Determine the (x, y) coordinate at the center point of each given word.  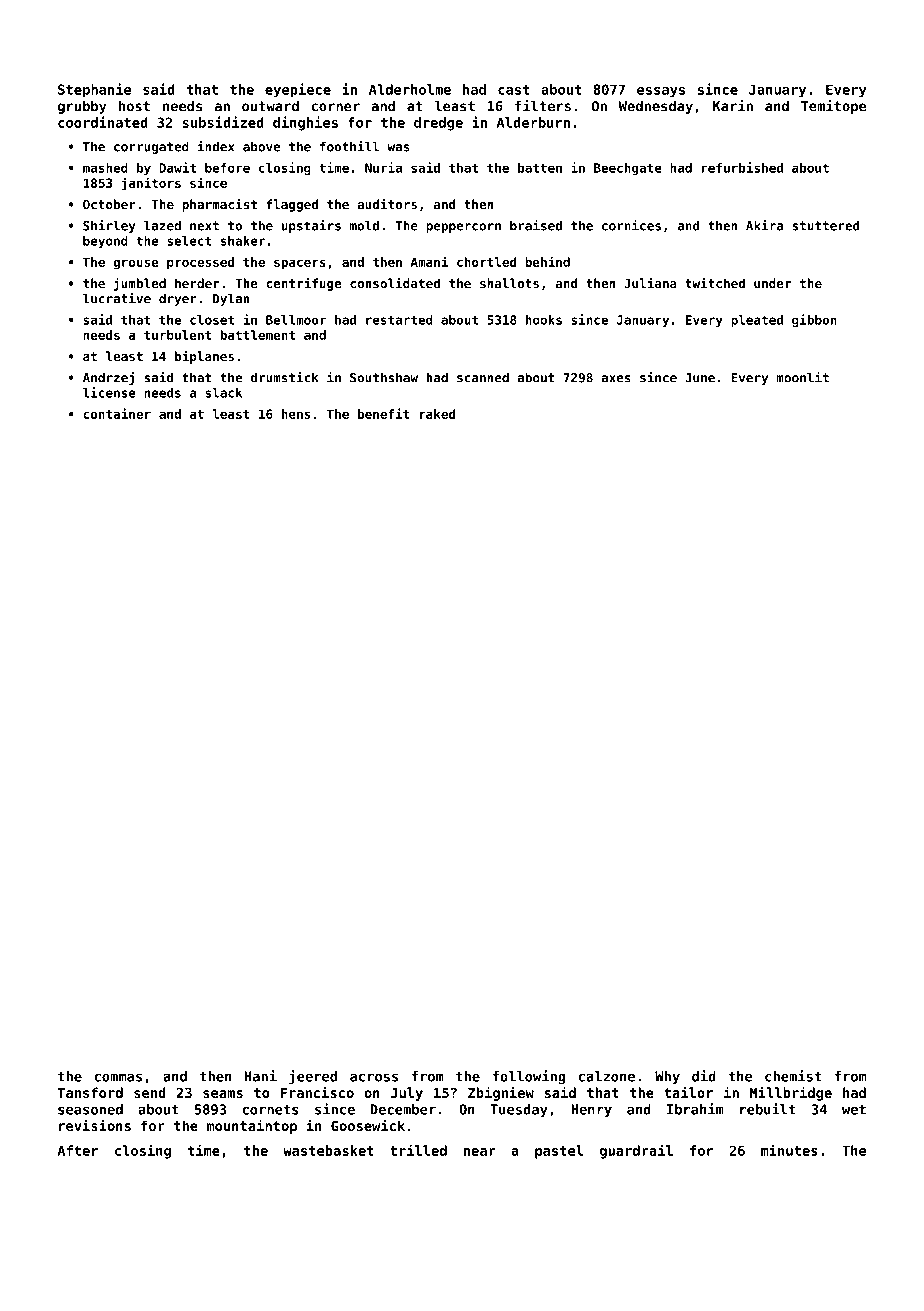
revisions (95, 1125)
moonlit (803, 377)
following (528, 1077)
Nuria (383, 167)
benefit (384, 413)
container (117, 413)
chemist (793, 1076)
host (134, 106)
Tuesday (519, 1111)
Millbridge (791, 1093)
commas (118, 1077)
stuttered (826, 225)
